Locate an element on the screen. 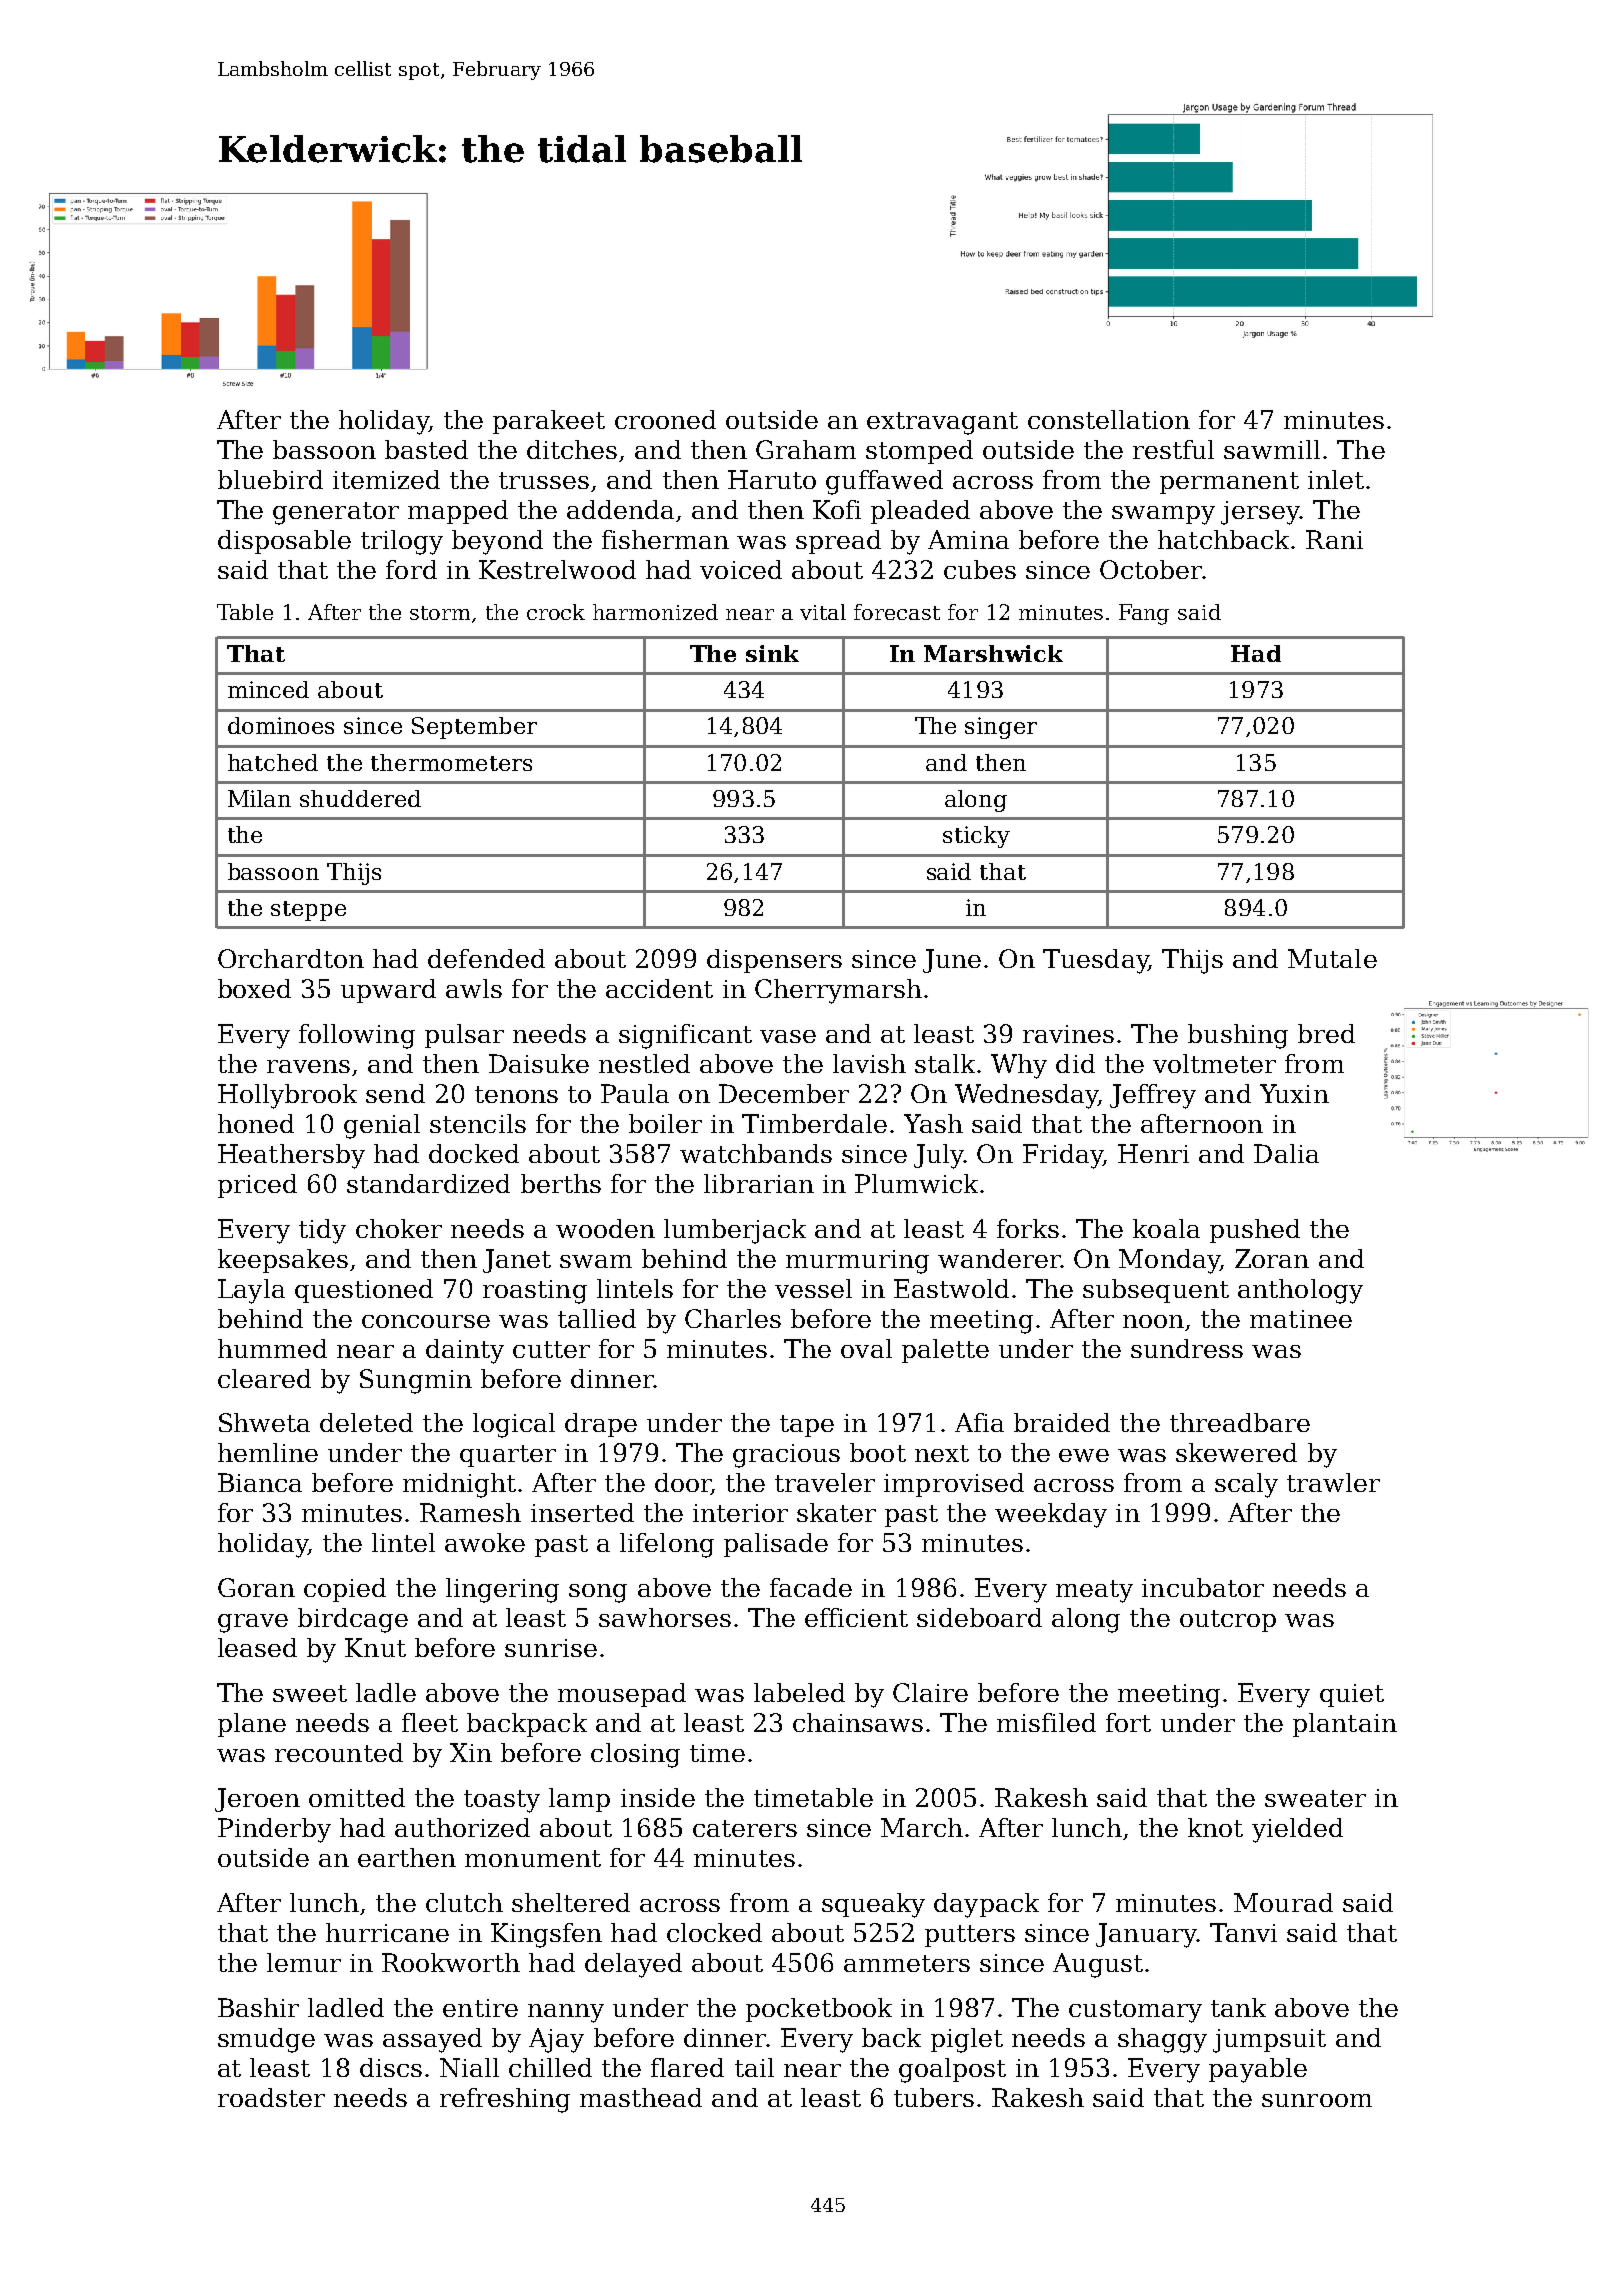 The width and height of the screenshot is (1620, 2292). tenons is located at coordinates (516, 1094).
